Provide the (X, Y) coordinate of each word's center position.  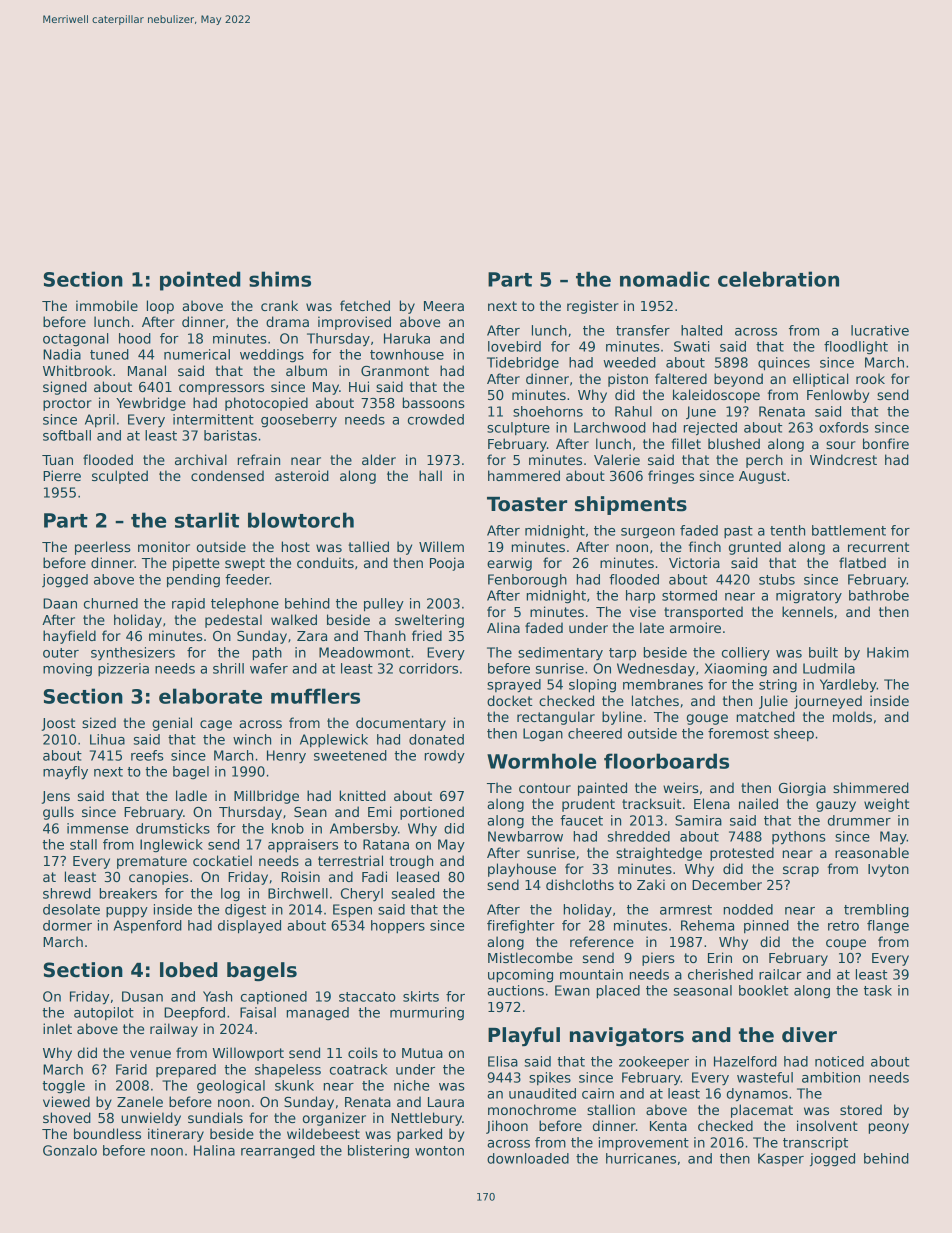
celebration (778, 279)
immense (97, 828)
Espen (352, 911)
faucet (581, 820)
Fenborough (527, 581)
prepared (186, 1071)
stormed (689, 595)
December (727, 884)
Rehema (707, 925)
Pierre (62, 475)
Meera (444, 306)
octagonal (75, 340)
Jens (55, 797)
